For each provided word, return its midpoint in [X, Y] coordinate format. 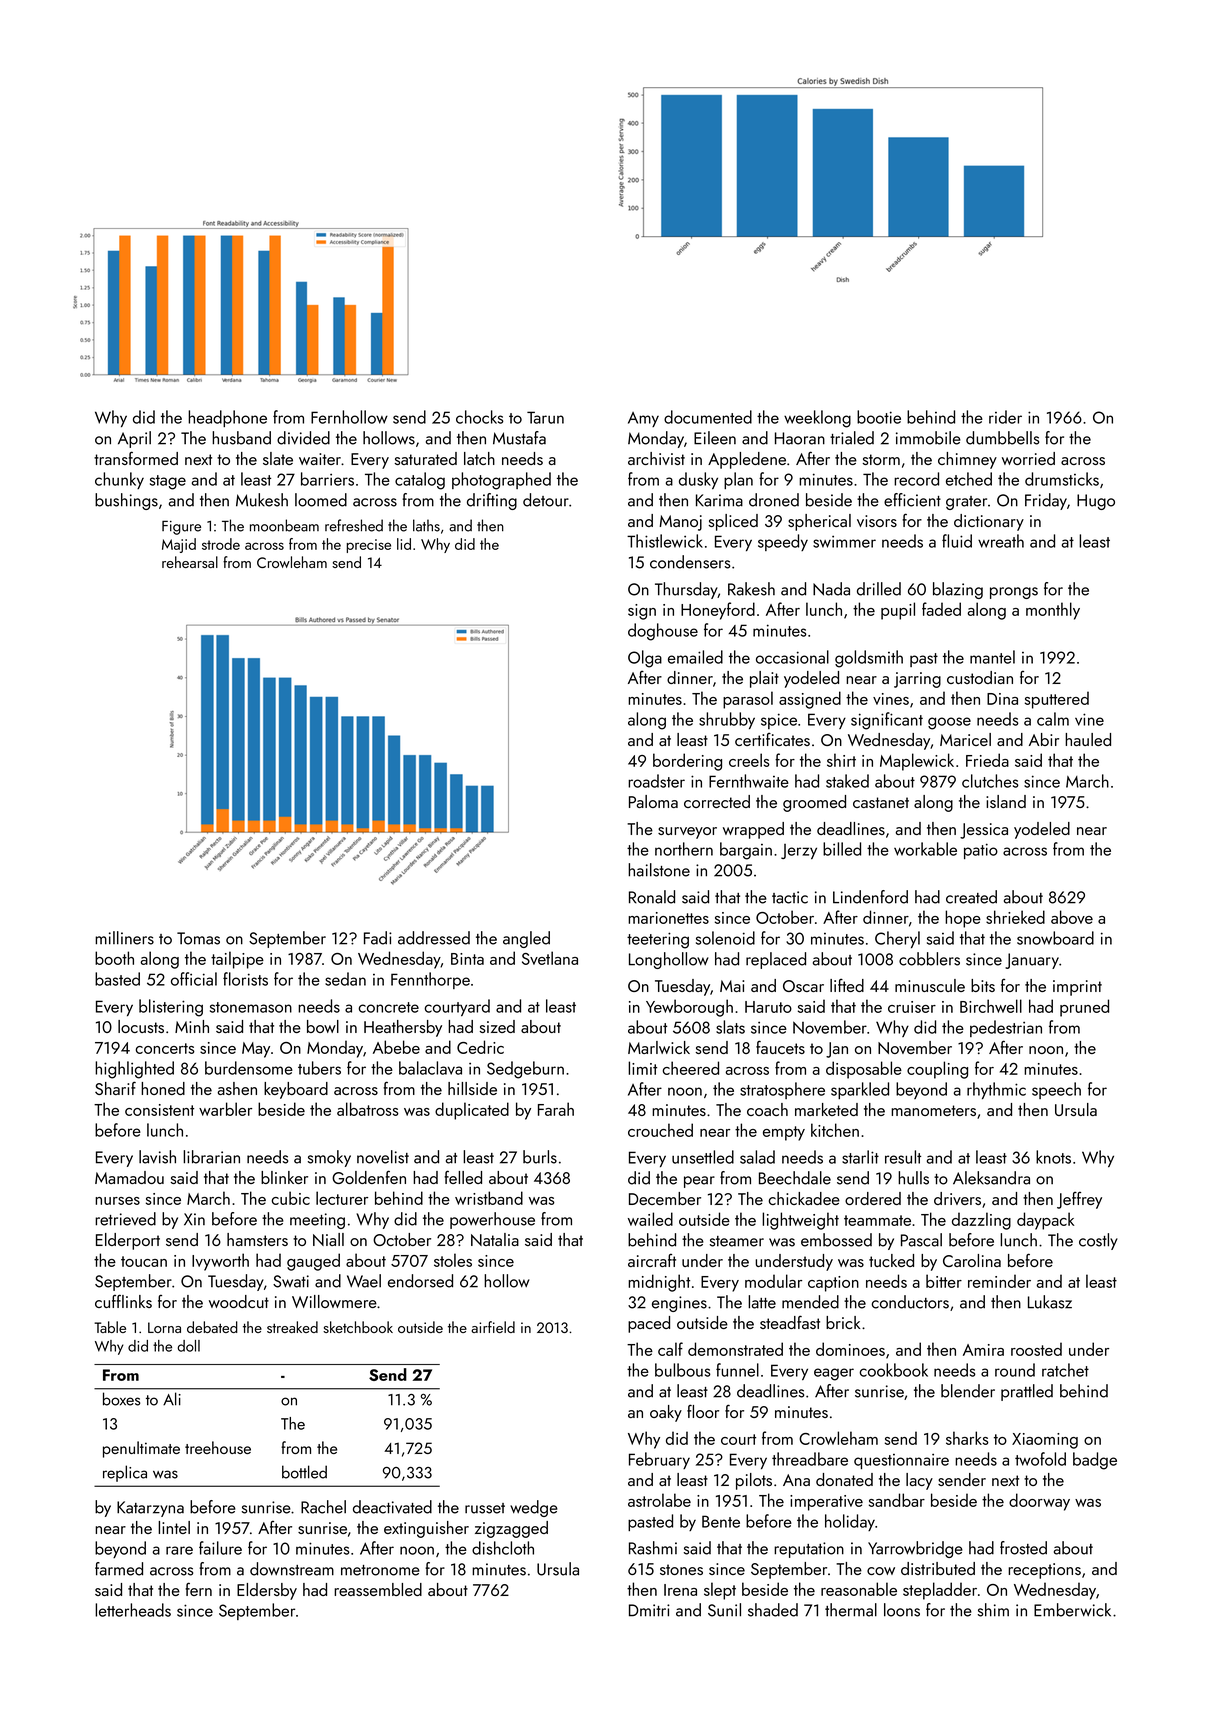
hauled [1088, 739]
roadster [656, 781]
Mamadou [129, 1177]
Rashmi [653, 1548]
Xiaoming [1045, 1441]
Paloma [653, 801]
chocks [480, 417]
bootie [879, 417]
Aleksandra [991, 1178]
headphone [227, 418]
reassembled [378, 1589]
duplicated [472, 1111]
